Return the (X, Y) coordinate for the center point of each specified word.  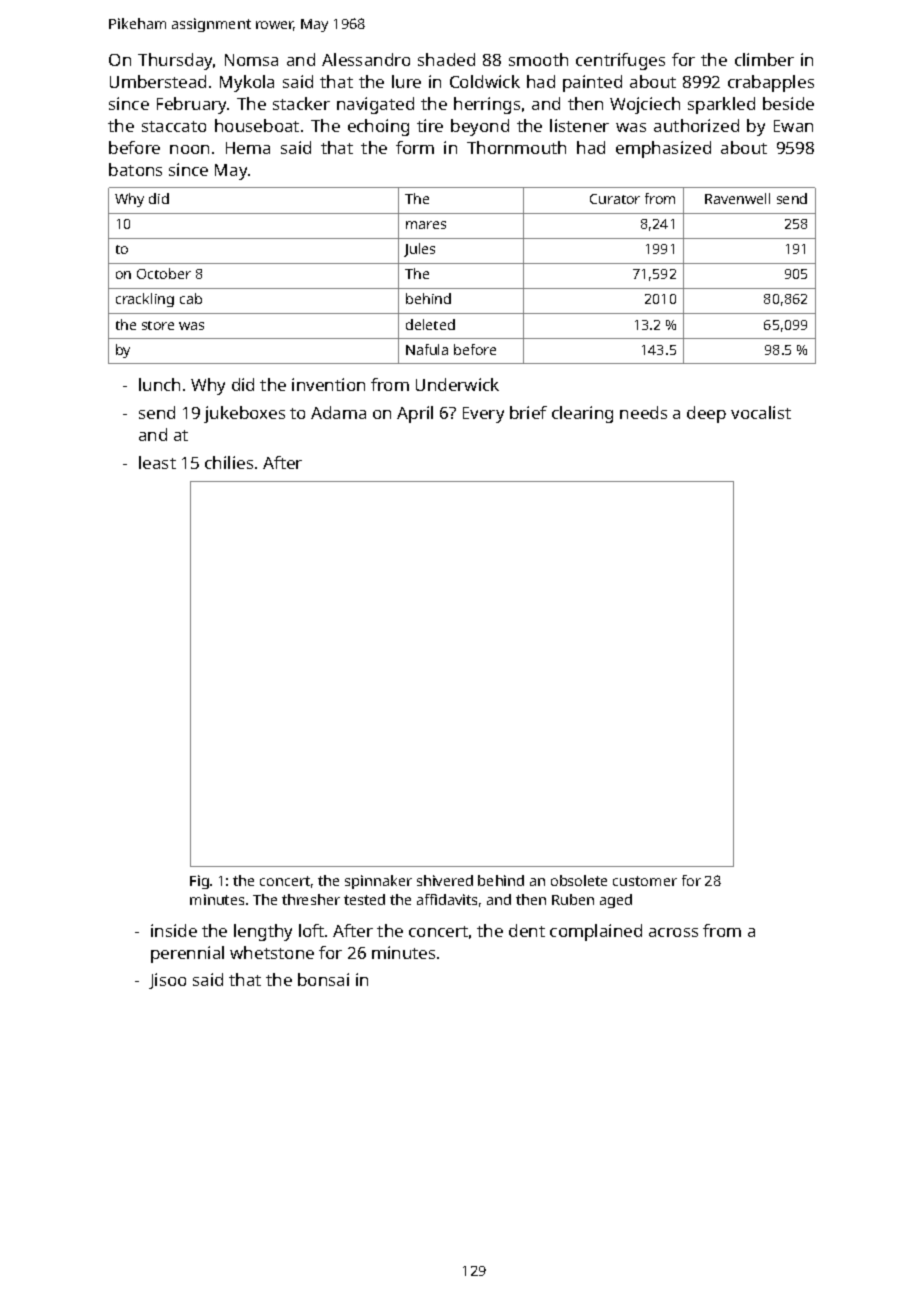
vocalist (761, 412)
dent (527, 930)
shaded (446, 59)
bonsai (323, 979)
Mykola (247, 83)
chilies (229, 462)
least (157, 462)
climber (764, 59)
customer (645, 881)
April (415, 414)
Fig (199, 882)
